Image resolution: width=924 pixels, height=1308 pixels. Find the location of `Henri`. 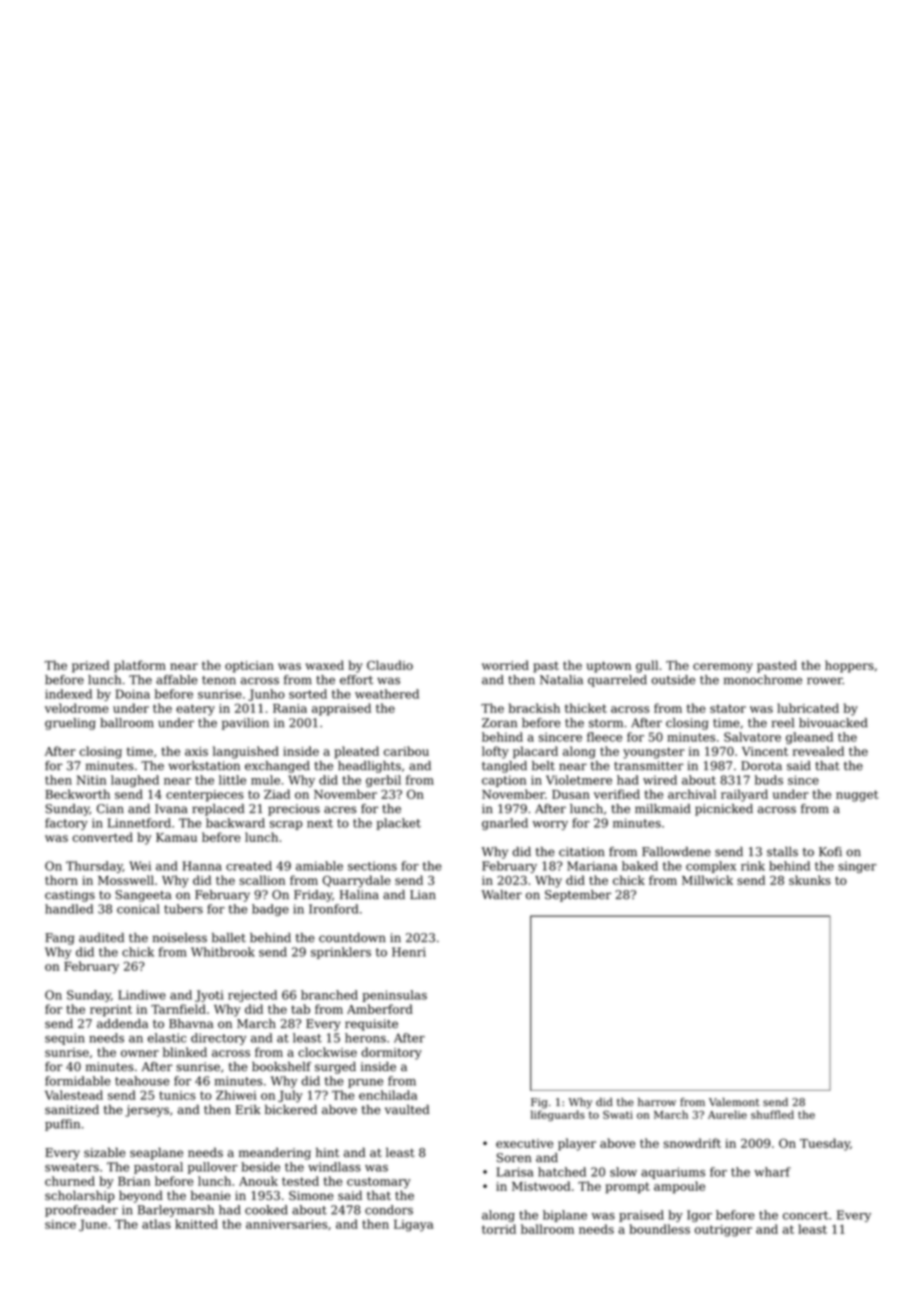

Henri is located at coordinates (409, 952).
